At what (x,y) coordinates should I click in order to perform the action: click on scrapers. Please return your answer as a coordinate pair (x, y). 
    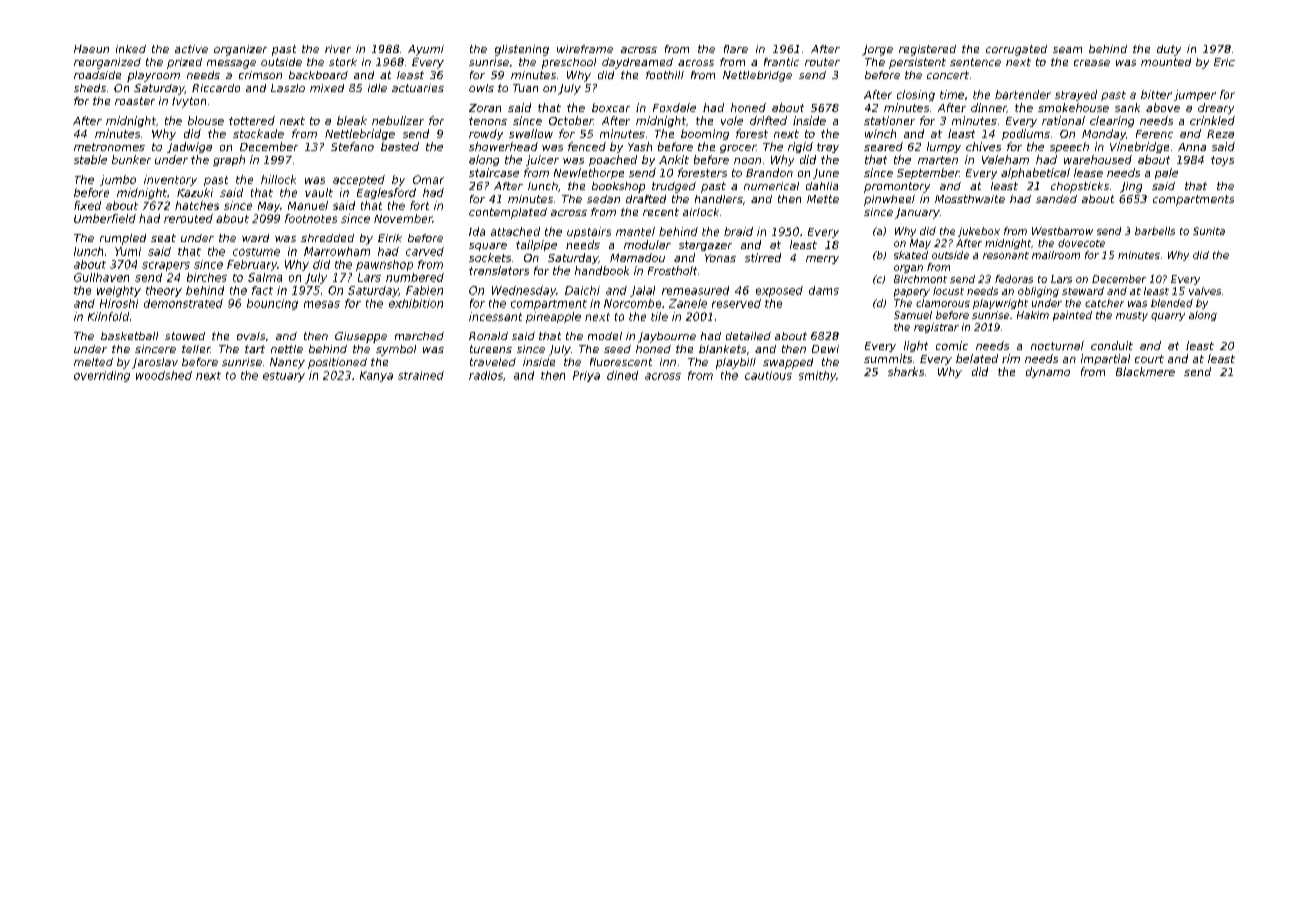
    Looking at the image, I should click on (166, 266).
